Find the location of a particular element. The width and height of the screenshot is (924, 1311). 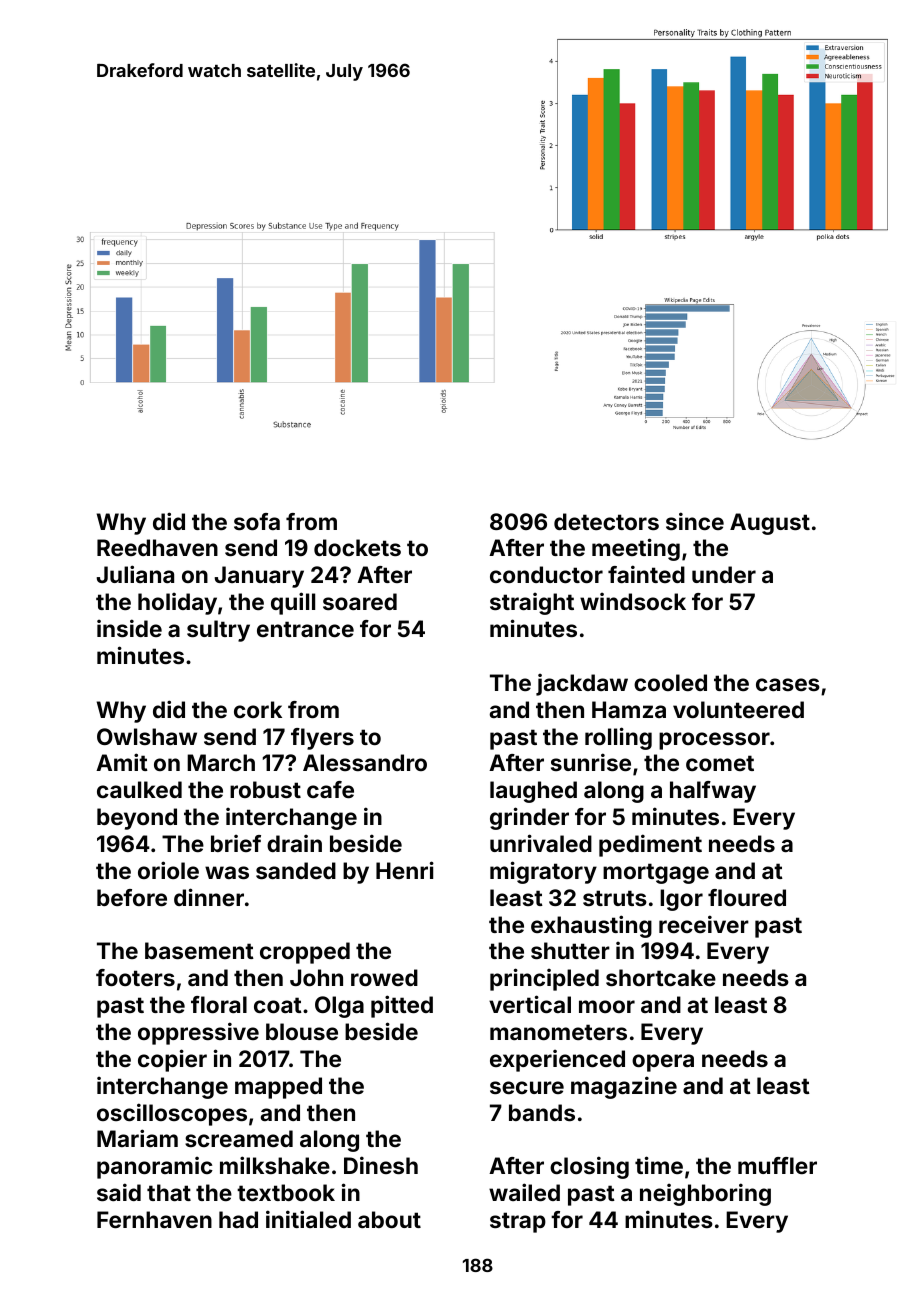

cork is located at coordinates (258, 709).
